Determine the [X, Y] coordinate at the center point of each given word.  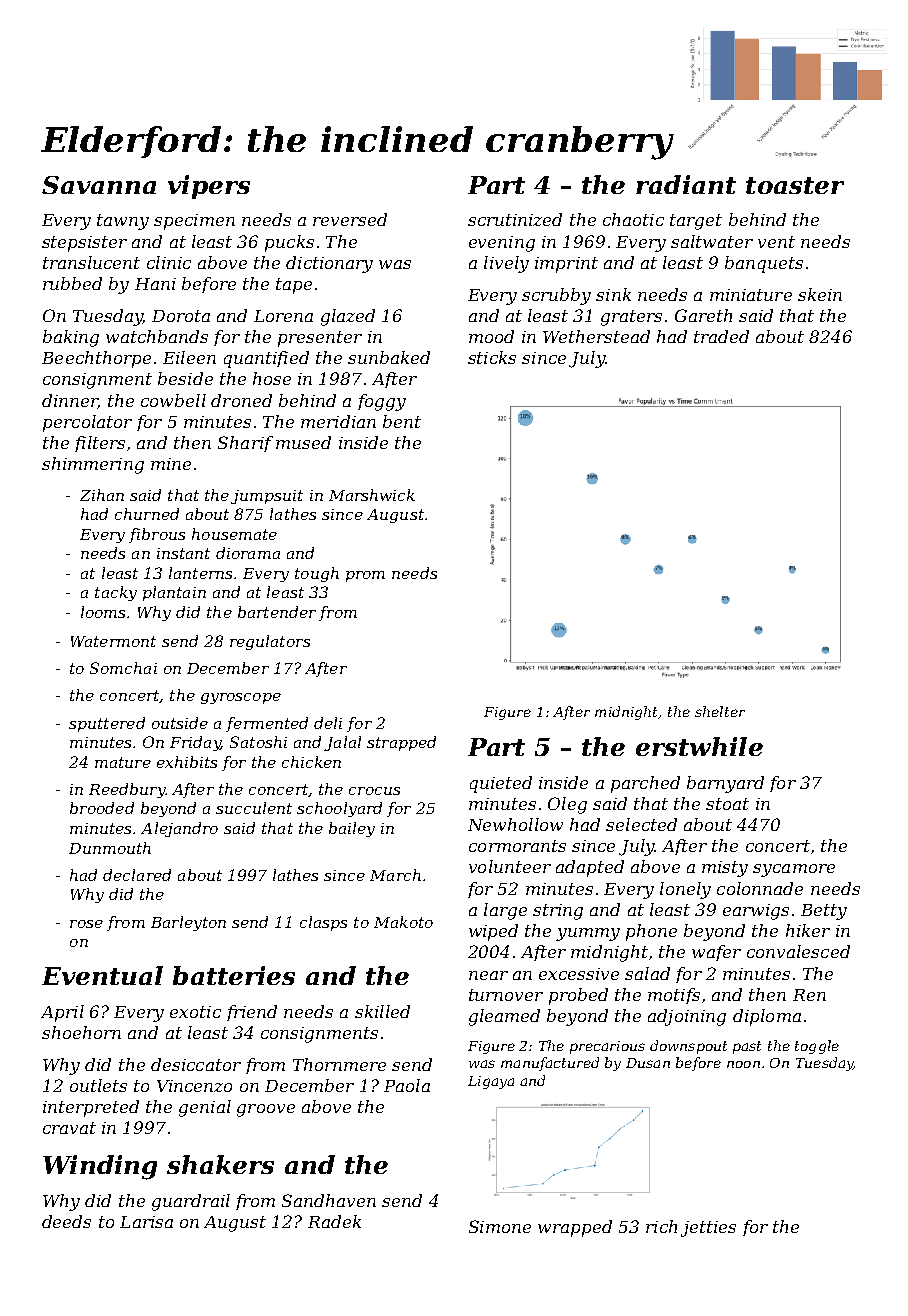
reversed [350, 219]
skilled [382, 1011]
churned [147, 514]
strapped [401, 743]
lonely [685, 890]
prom [365, 576]
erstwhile [699, 746]
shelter [720, 711]
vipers [209, 187]
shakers [220, 1164]
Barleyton [188, 923]
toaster [795, 185]
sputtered [107, 724]
